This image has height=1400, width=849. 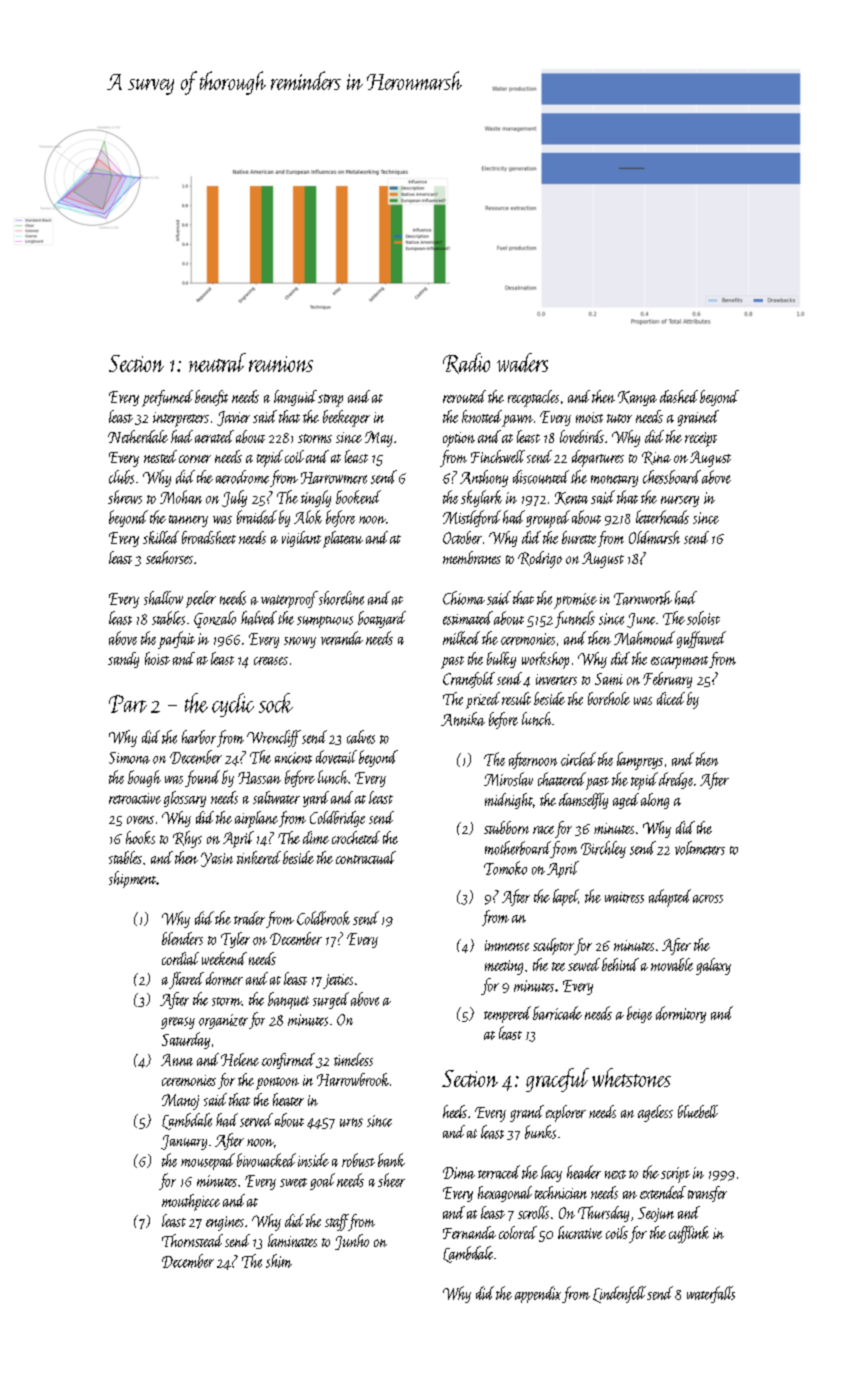 What do you see at coordinates (522, 362) in the image?
I see `waders` at bounding box center [522, 362].
